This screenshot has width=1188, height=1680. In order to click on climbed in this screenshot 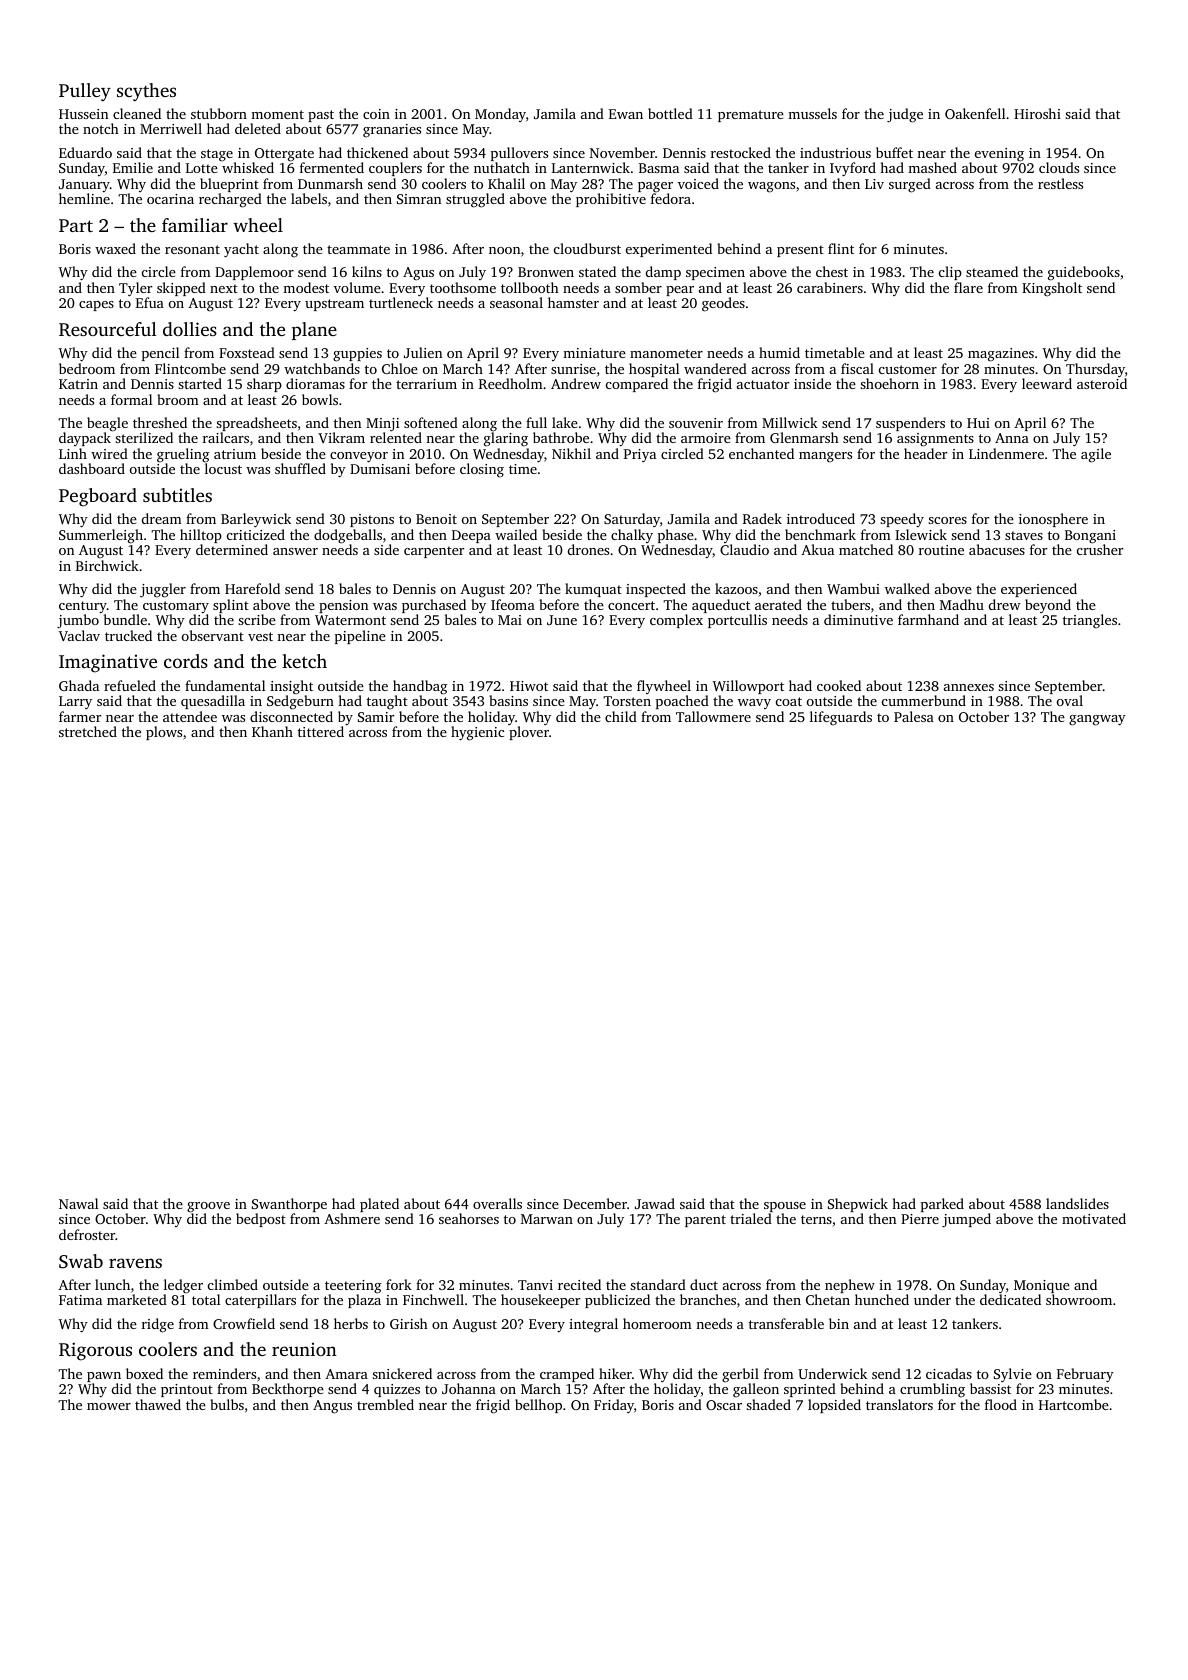, I will do `click(233, 1284)`.
